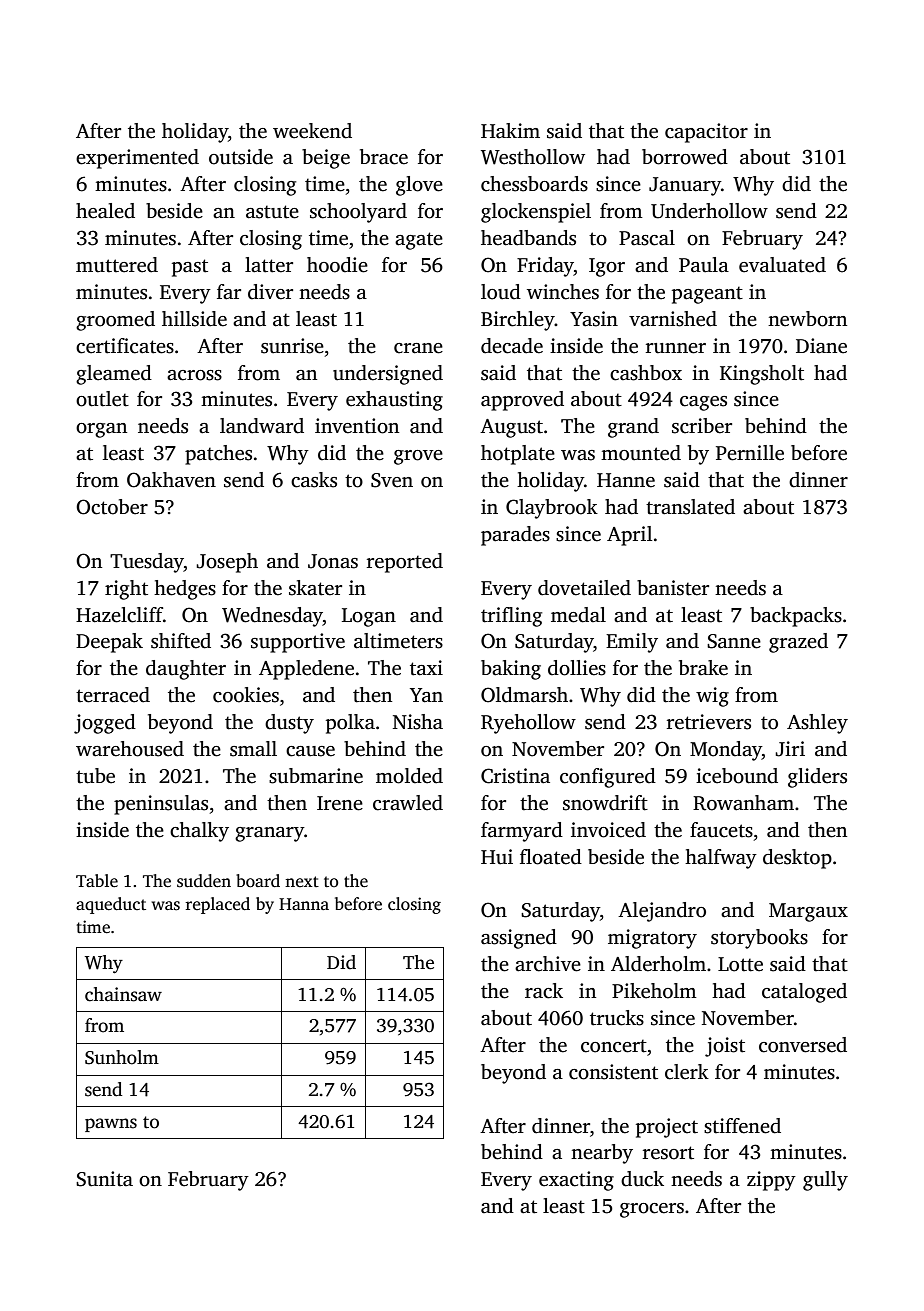  Describe the element at coordinates (817, 778) in the screenshot. I see `gliders` at that location.
